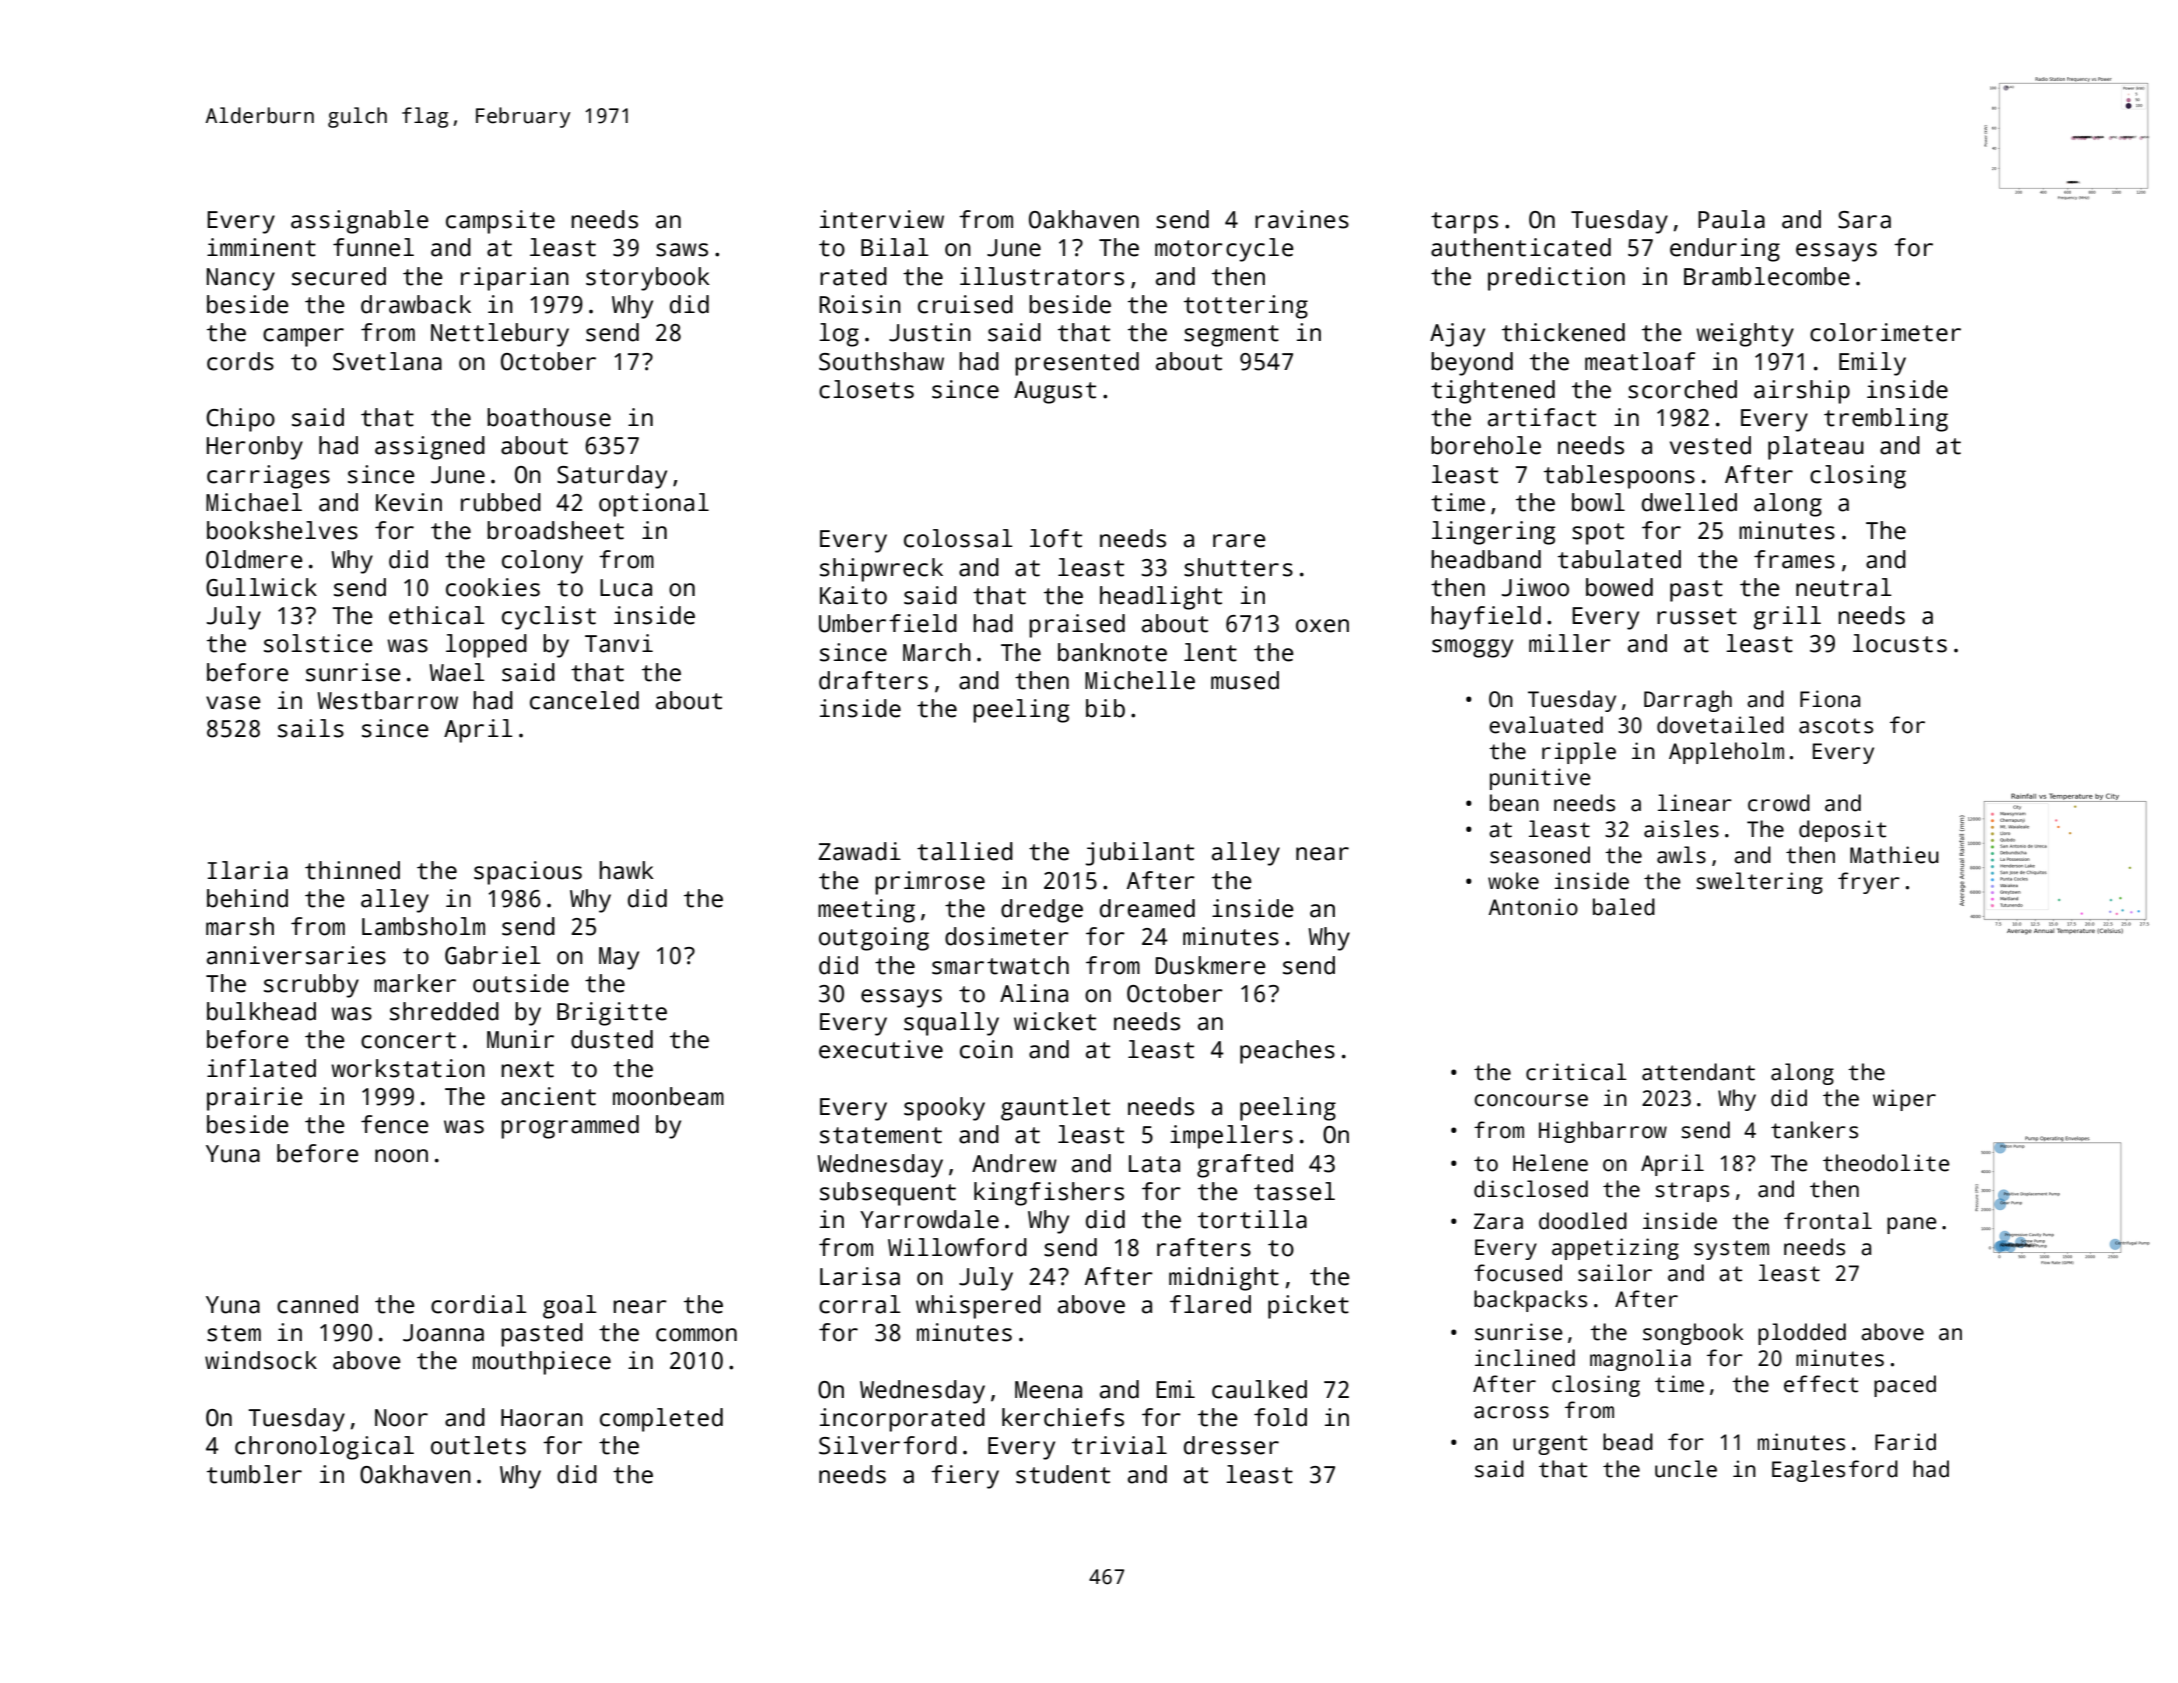 The width and height of the image is (2178, 1683). What do you see at coordinates (1280, 1417) in the image?
I see `fold` at bounding box center [1280, 1417].
